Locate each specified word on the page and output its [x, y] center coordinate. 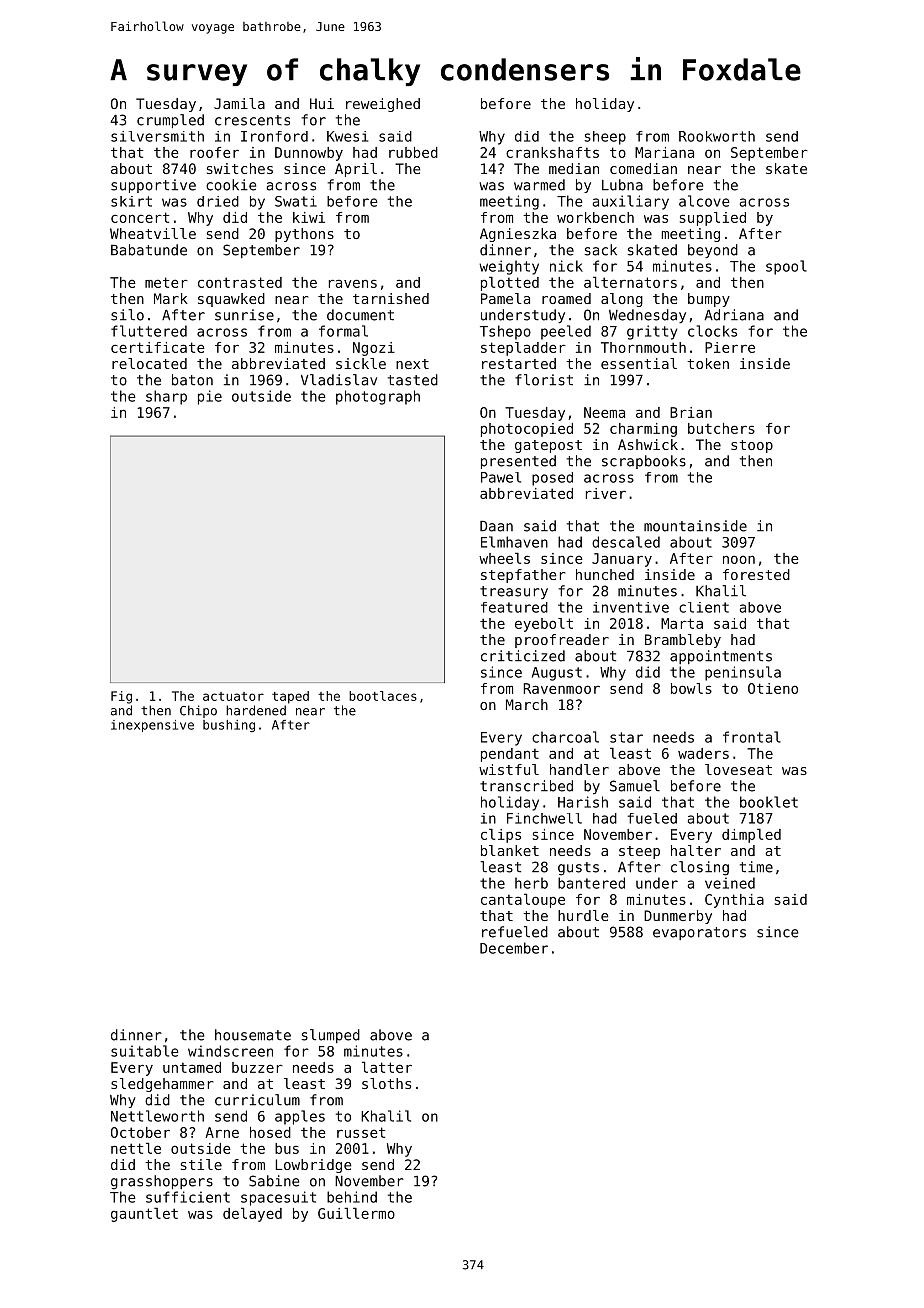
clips [501, 835]
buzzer [257, 1067]
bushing [229, 726]
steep [639, 852]
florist [544, 380]
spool [786, 267]
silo [127, 315]
